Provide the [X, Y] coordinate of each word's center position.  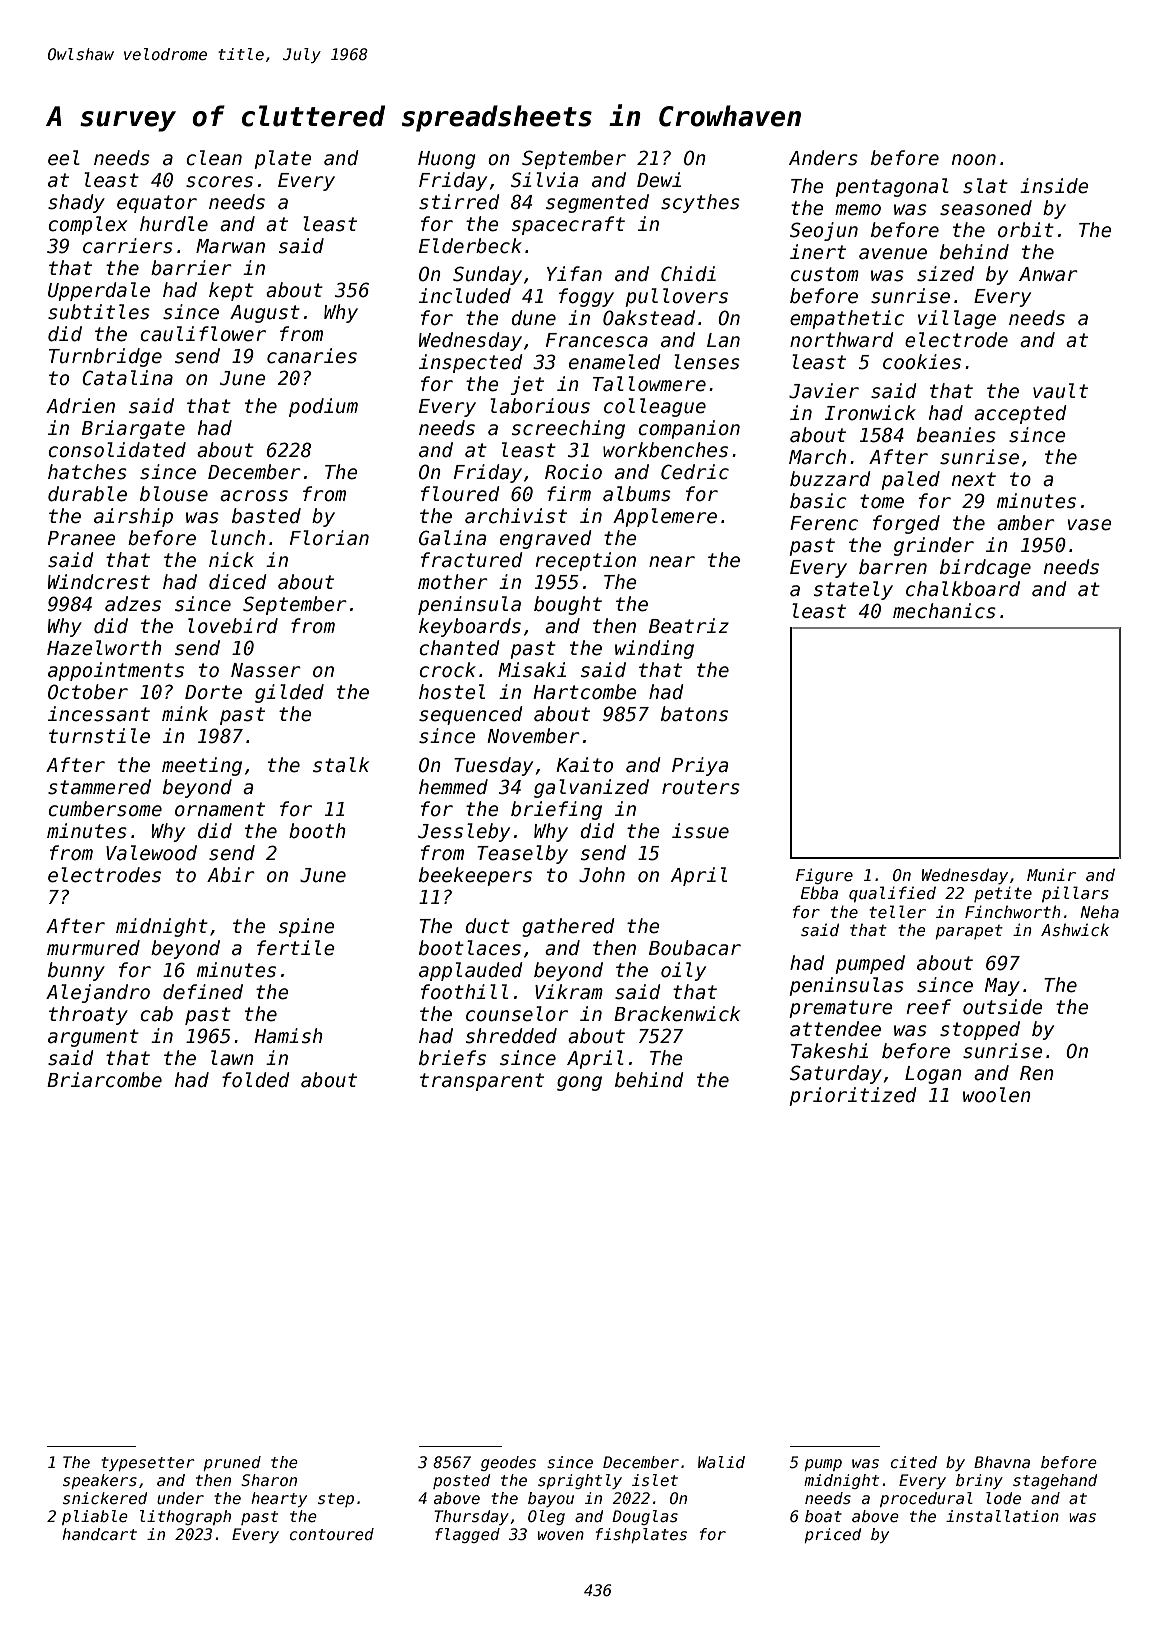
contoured [332, 1534]
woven [561, 1536]
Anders [823, 158]
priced [833, 1535]
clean [214, 158]
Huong [447, 160]
